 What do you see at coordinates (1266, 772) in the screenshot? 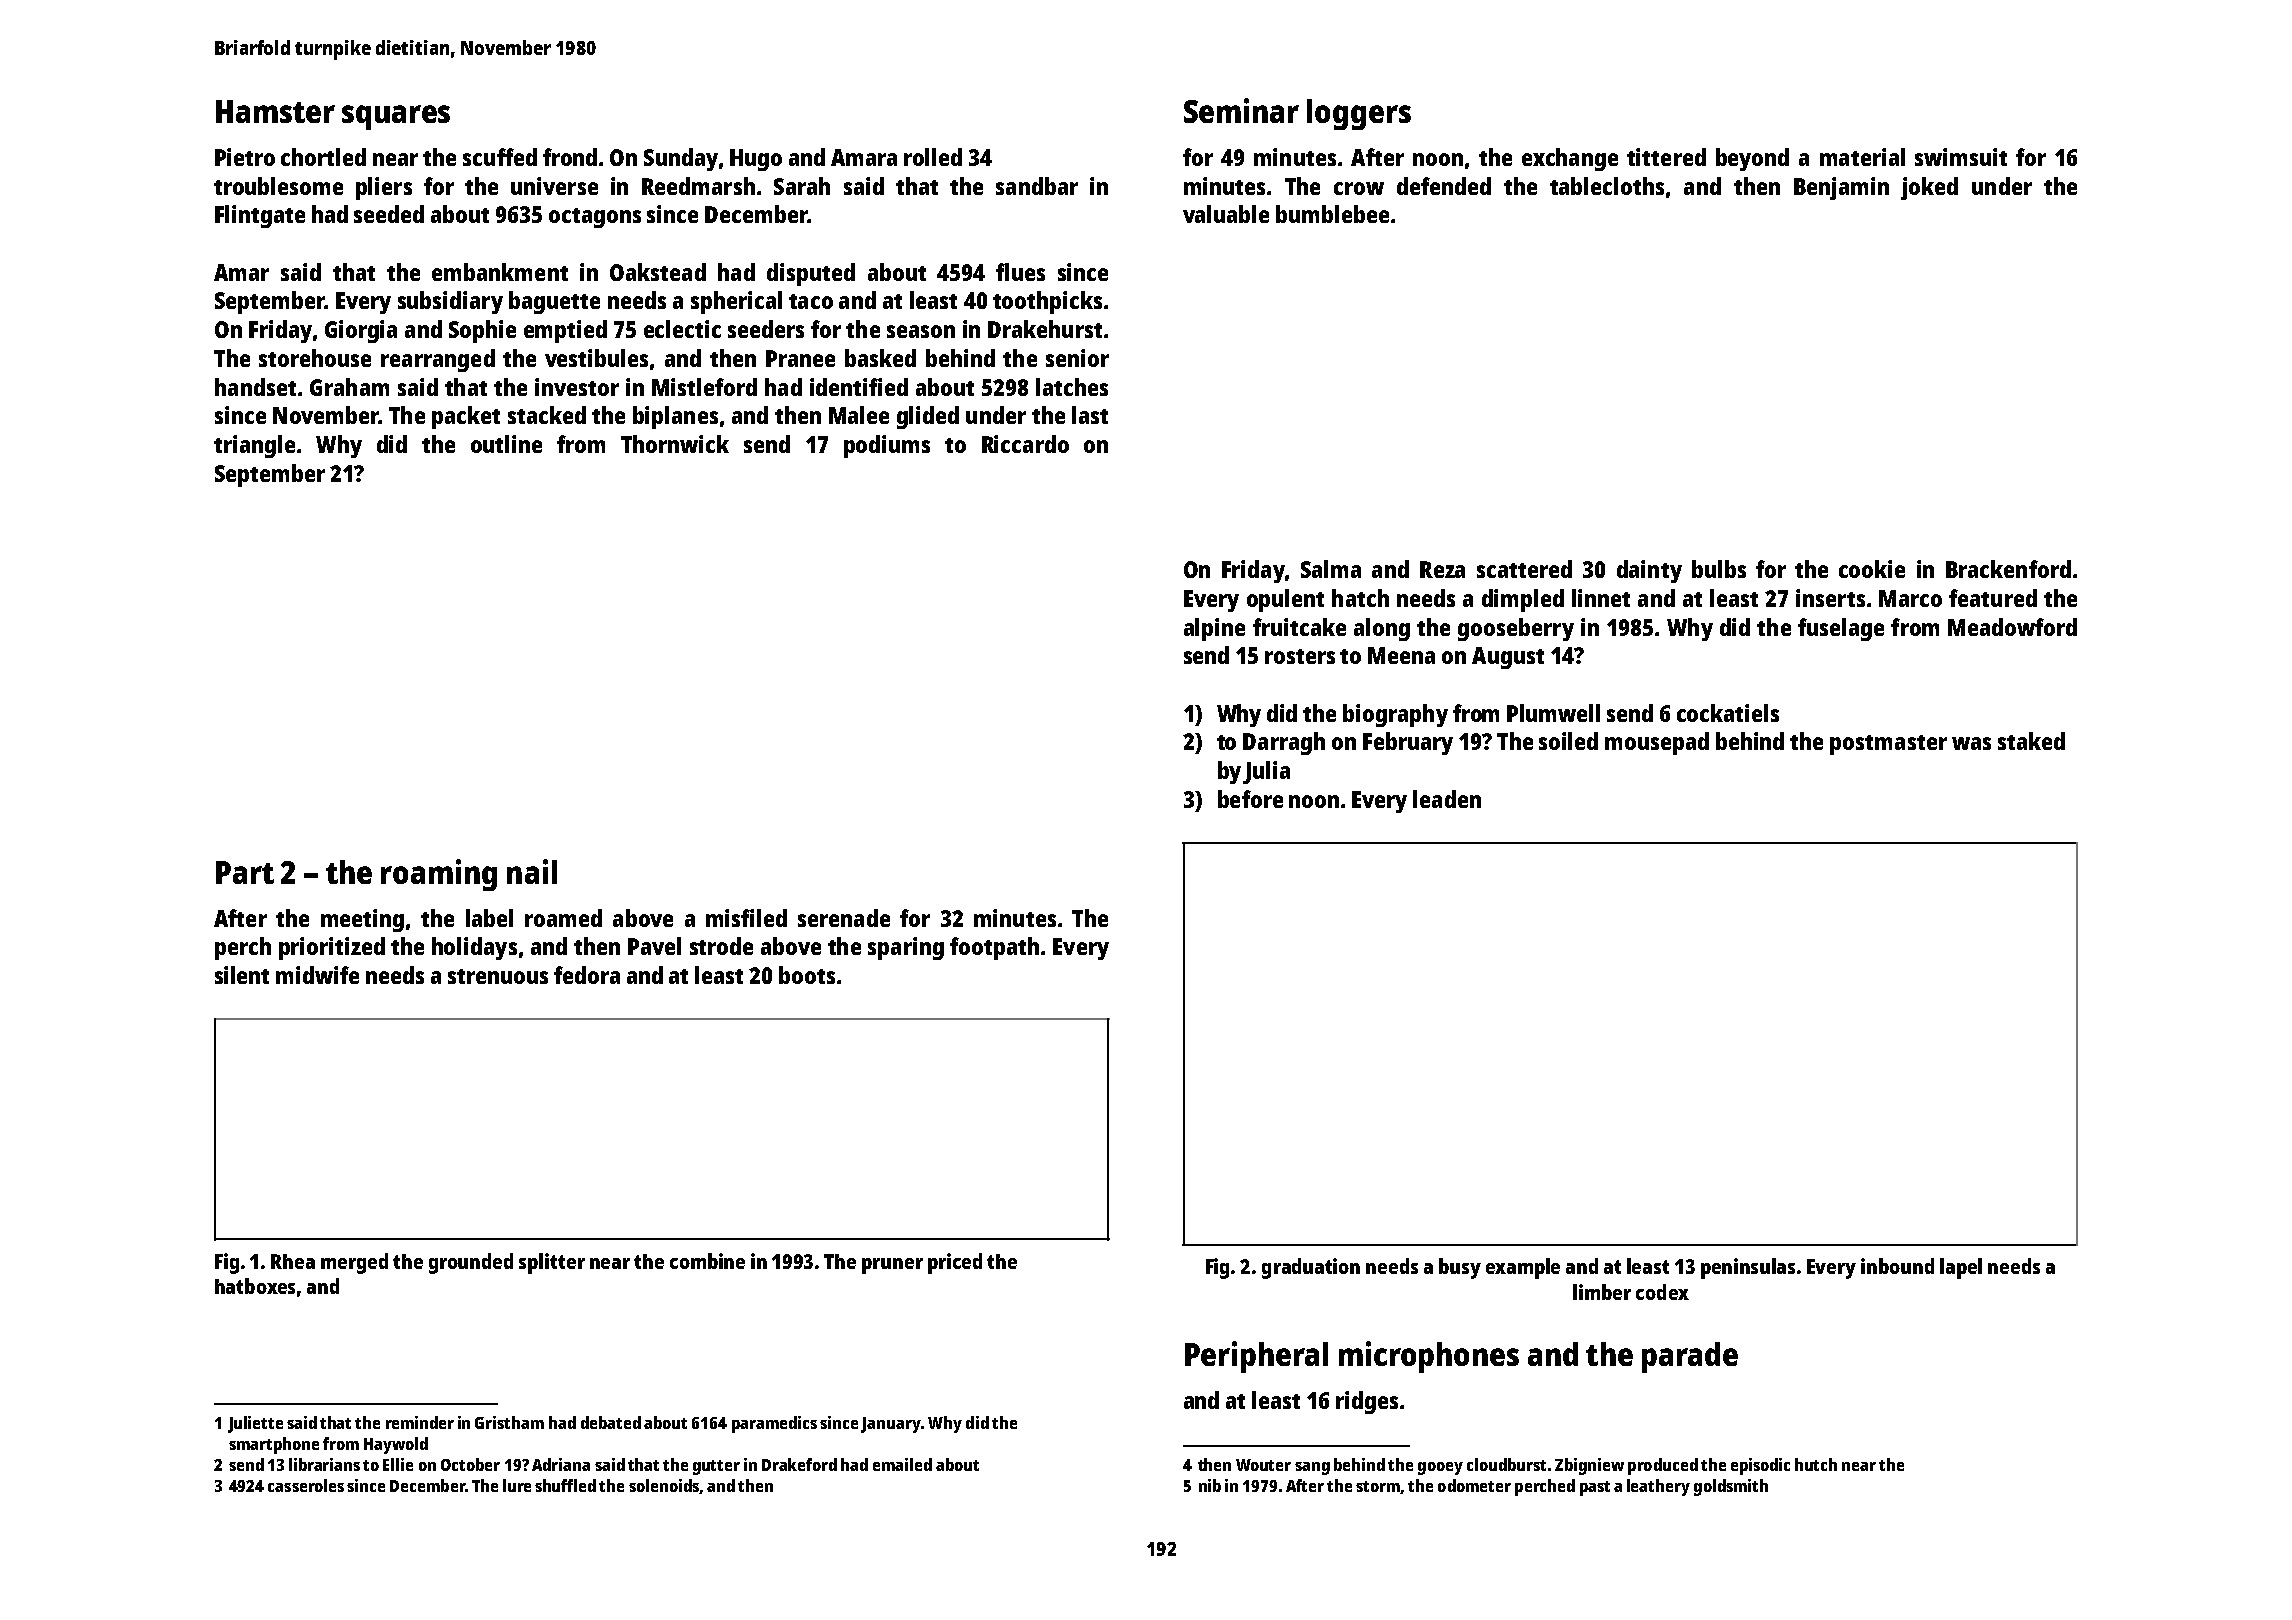
I see `Julia` at bounding box center [1266, 772].
